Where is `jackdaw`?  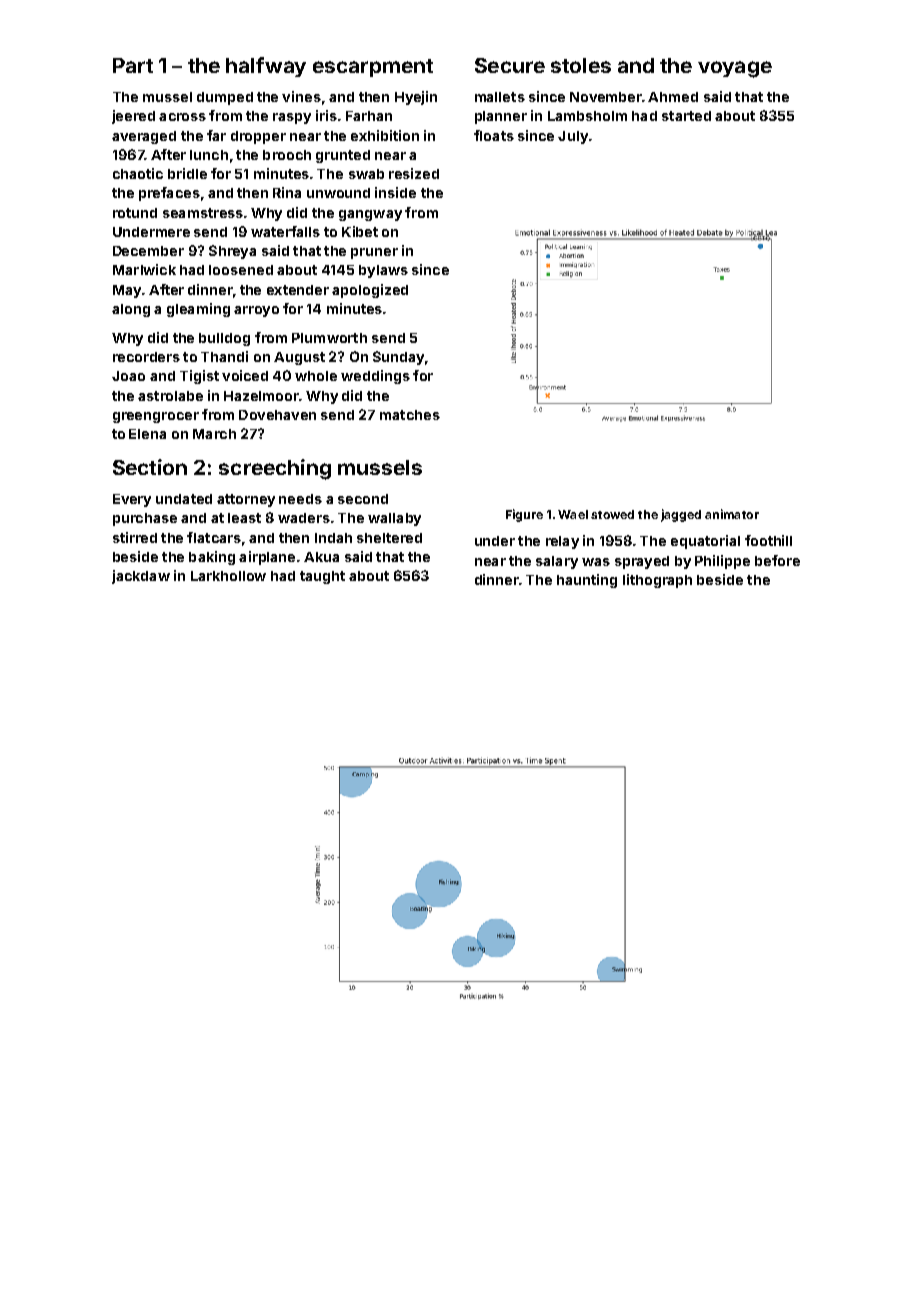
jackdaw is located at coordinates (141, 577).
